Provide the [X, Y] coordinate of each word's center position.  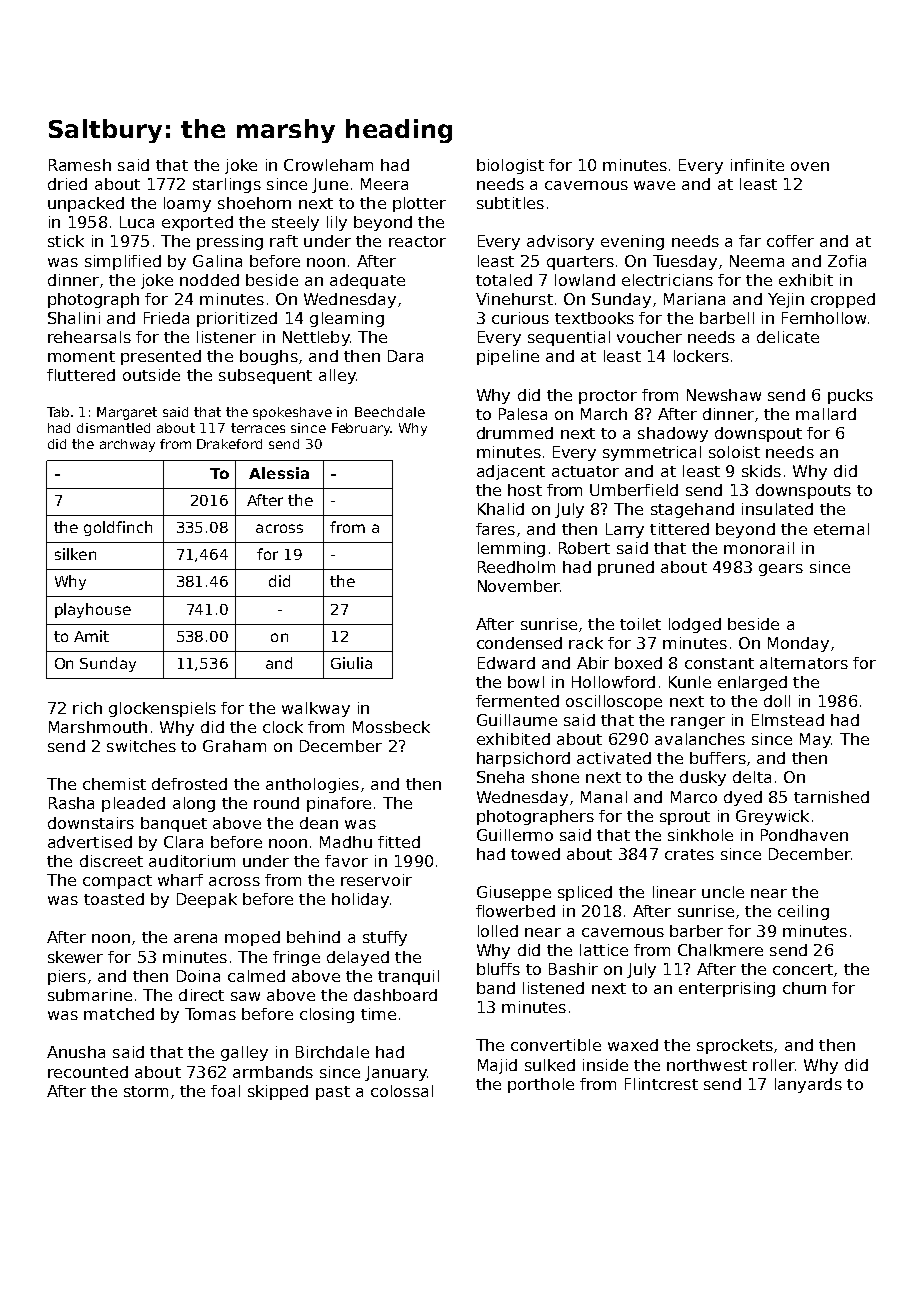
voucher [649, 337]
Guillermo [515, 835]
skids [761, 471]
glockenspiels [162, 709]
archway [127, 445]
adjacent [511, 472]
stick [66, 241]
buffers [718, 758]
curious [520, 318]
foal [225, 1091]
